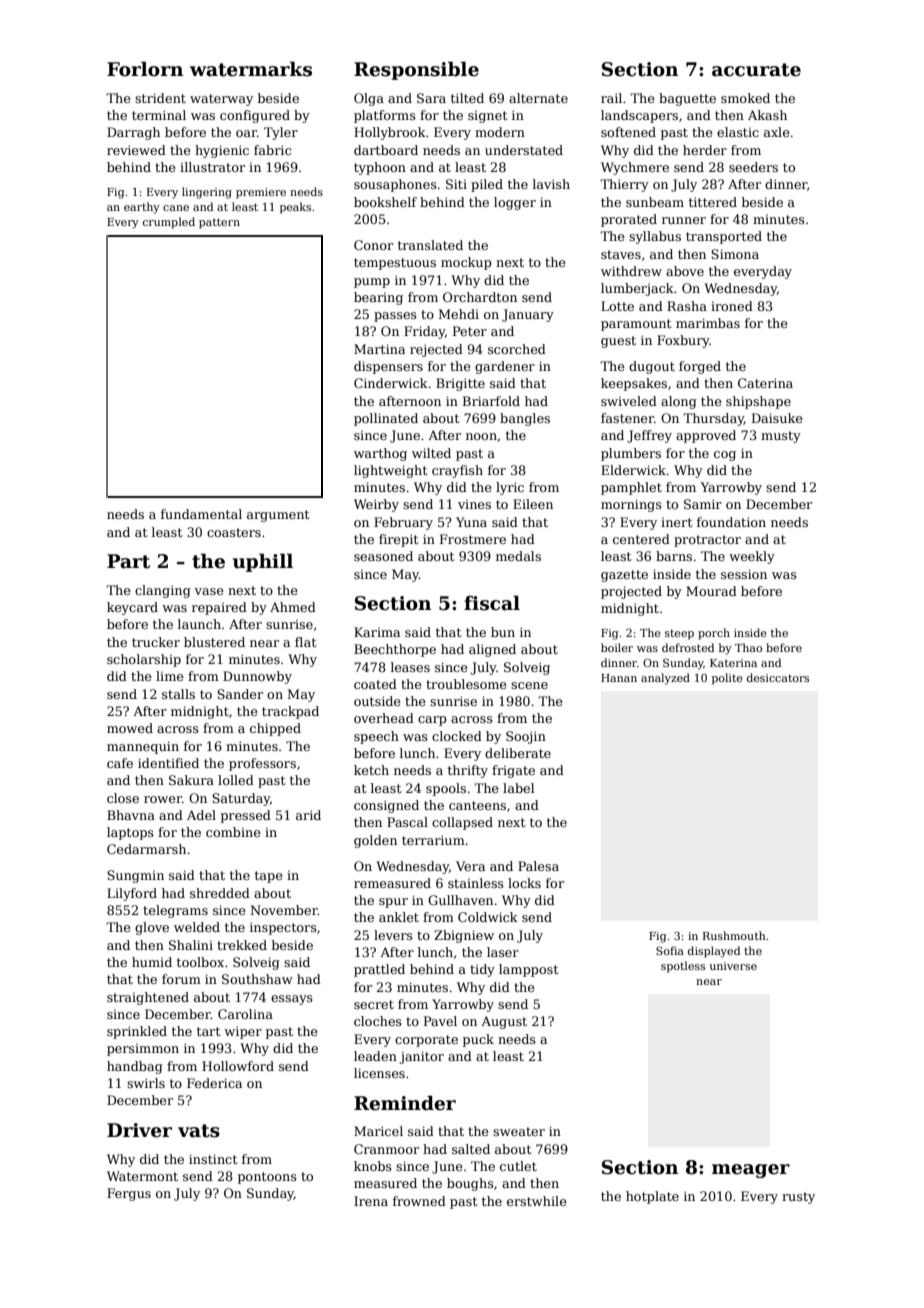  I want to click on essays, so click(292, 1000).
